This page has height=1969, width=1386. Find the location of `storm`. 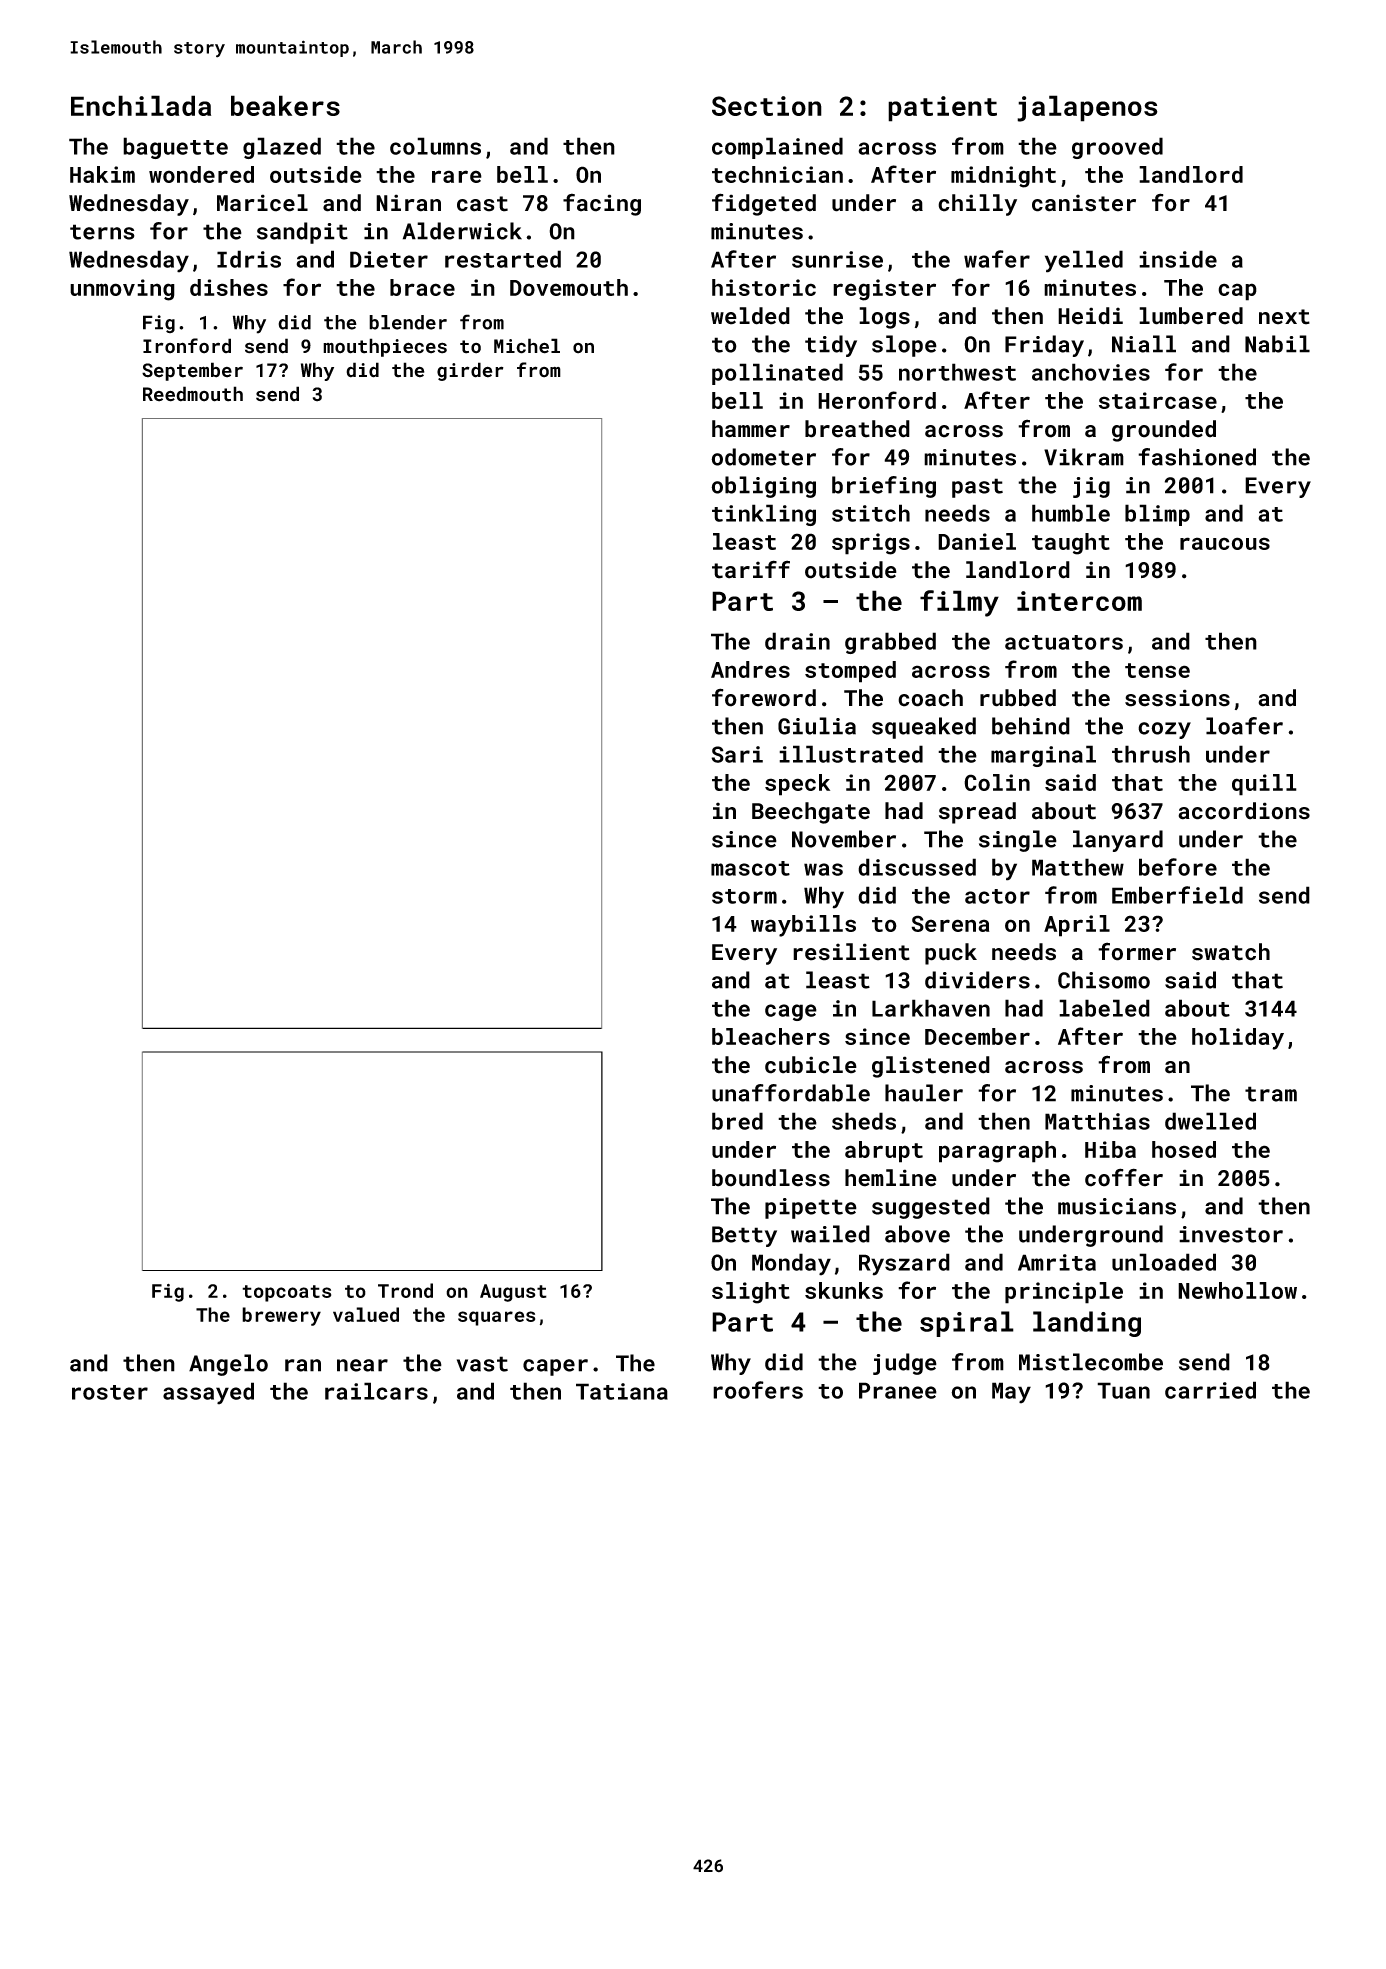

storm is located at coordinates (744, 896).
